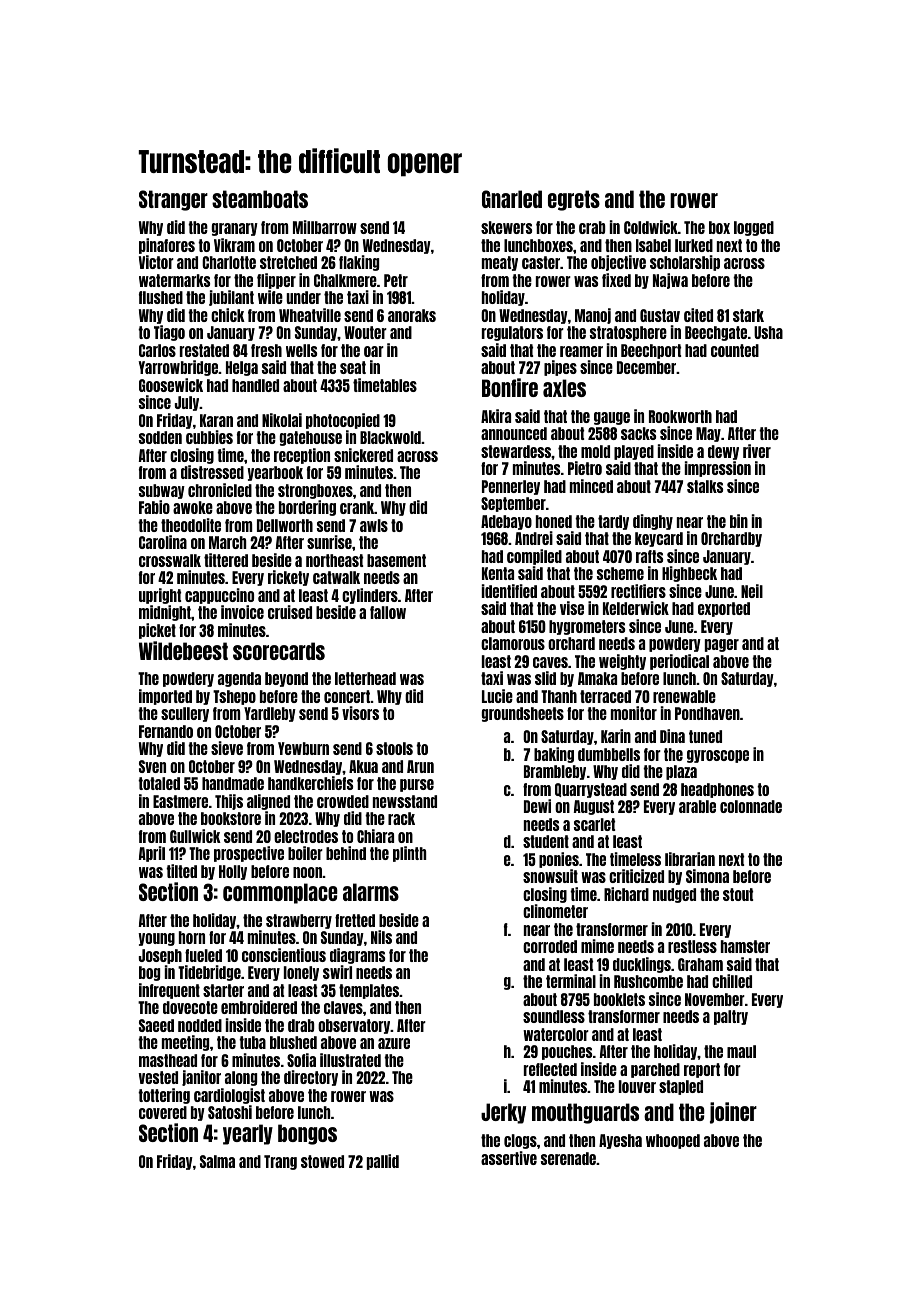  Describe the element at coordinates (161, 297) in the page. I see `flushed` at that location.
